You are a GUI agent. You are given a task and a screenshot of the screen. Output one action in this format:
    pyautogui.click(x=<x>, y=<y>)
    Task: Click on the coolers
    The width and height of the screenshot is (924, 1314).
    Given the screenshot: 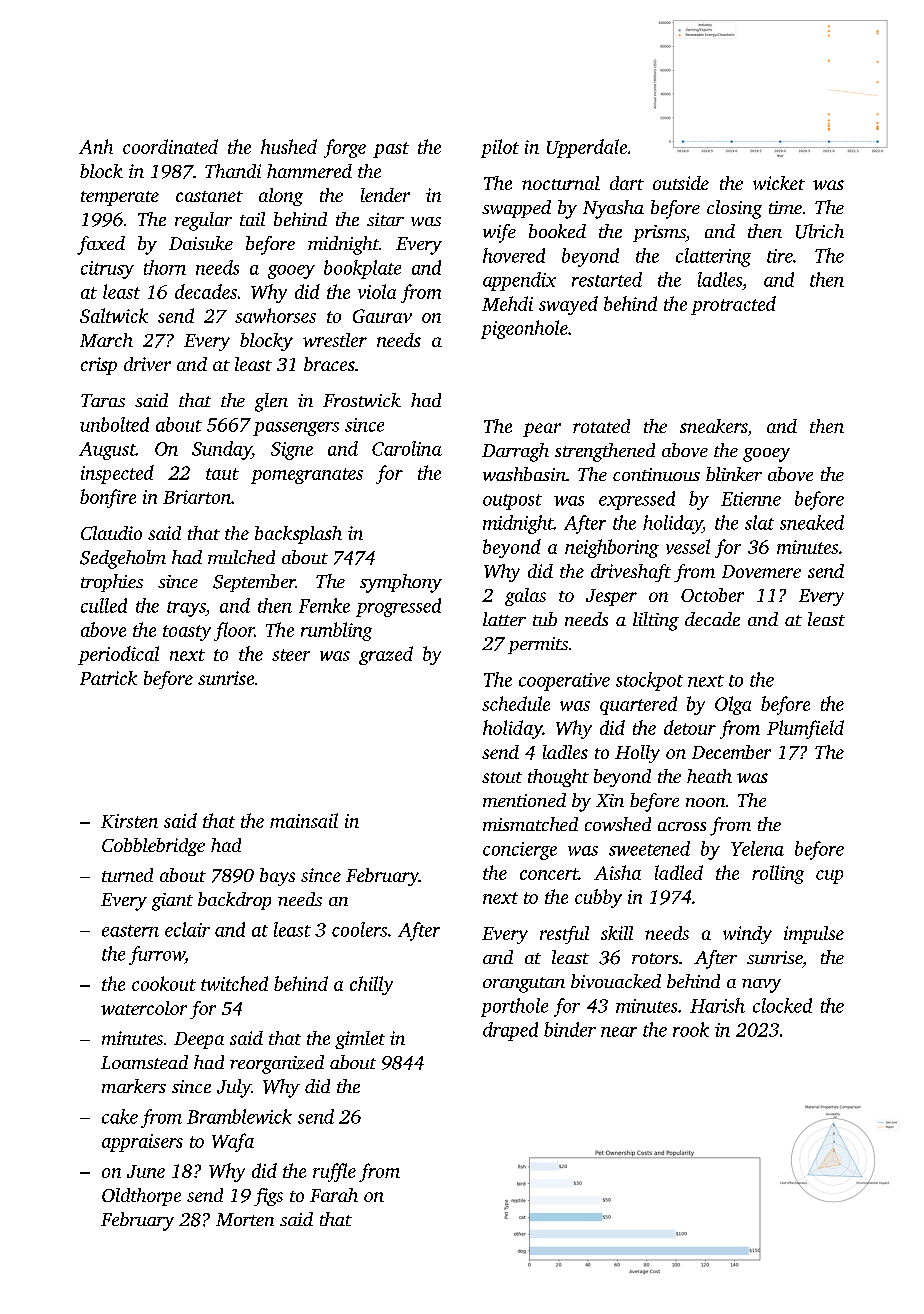 What is the action you would take?
    pyautogui.click(x=359, y=929)
